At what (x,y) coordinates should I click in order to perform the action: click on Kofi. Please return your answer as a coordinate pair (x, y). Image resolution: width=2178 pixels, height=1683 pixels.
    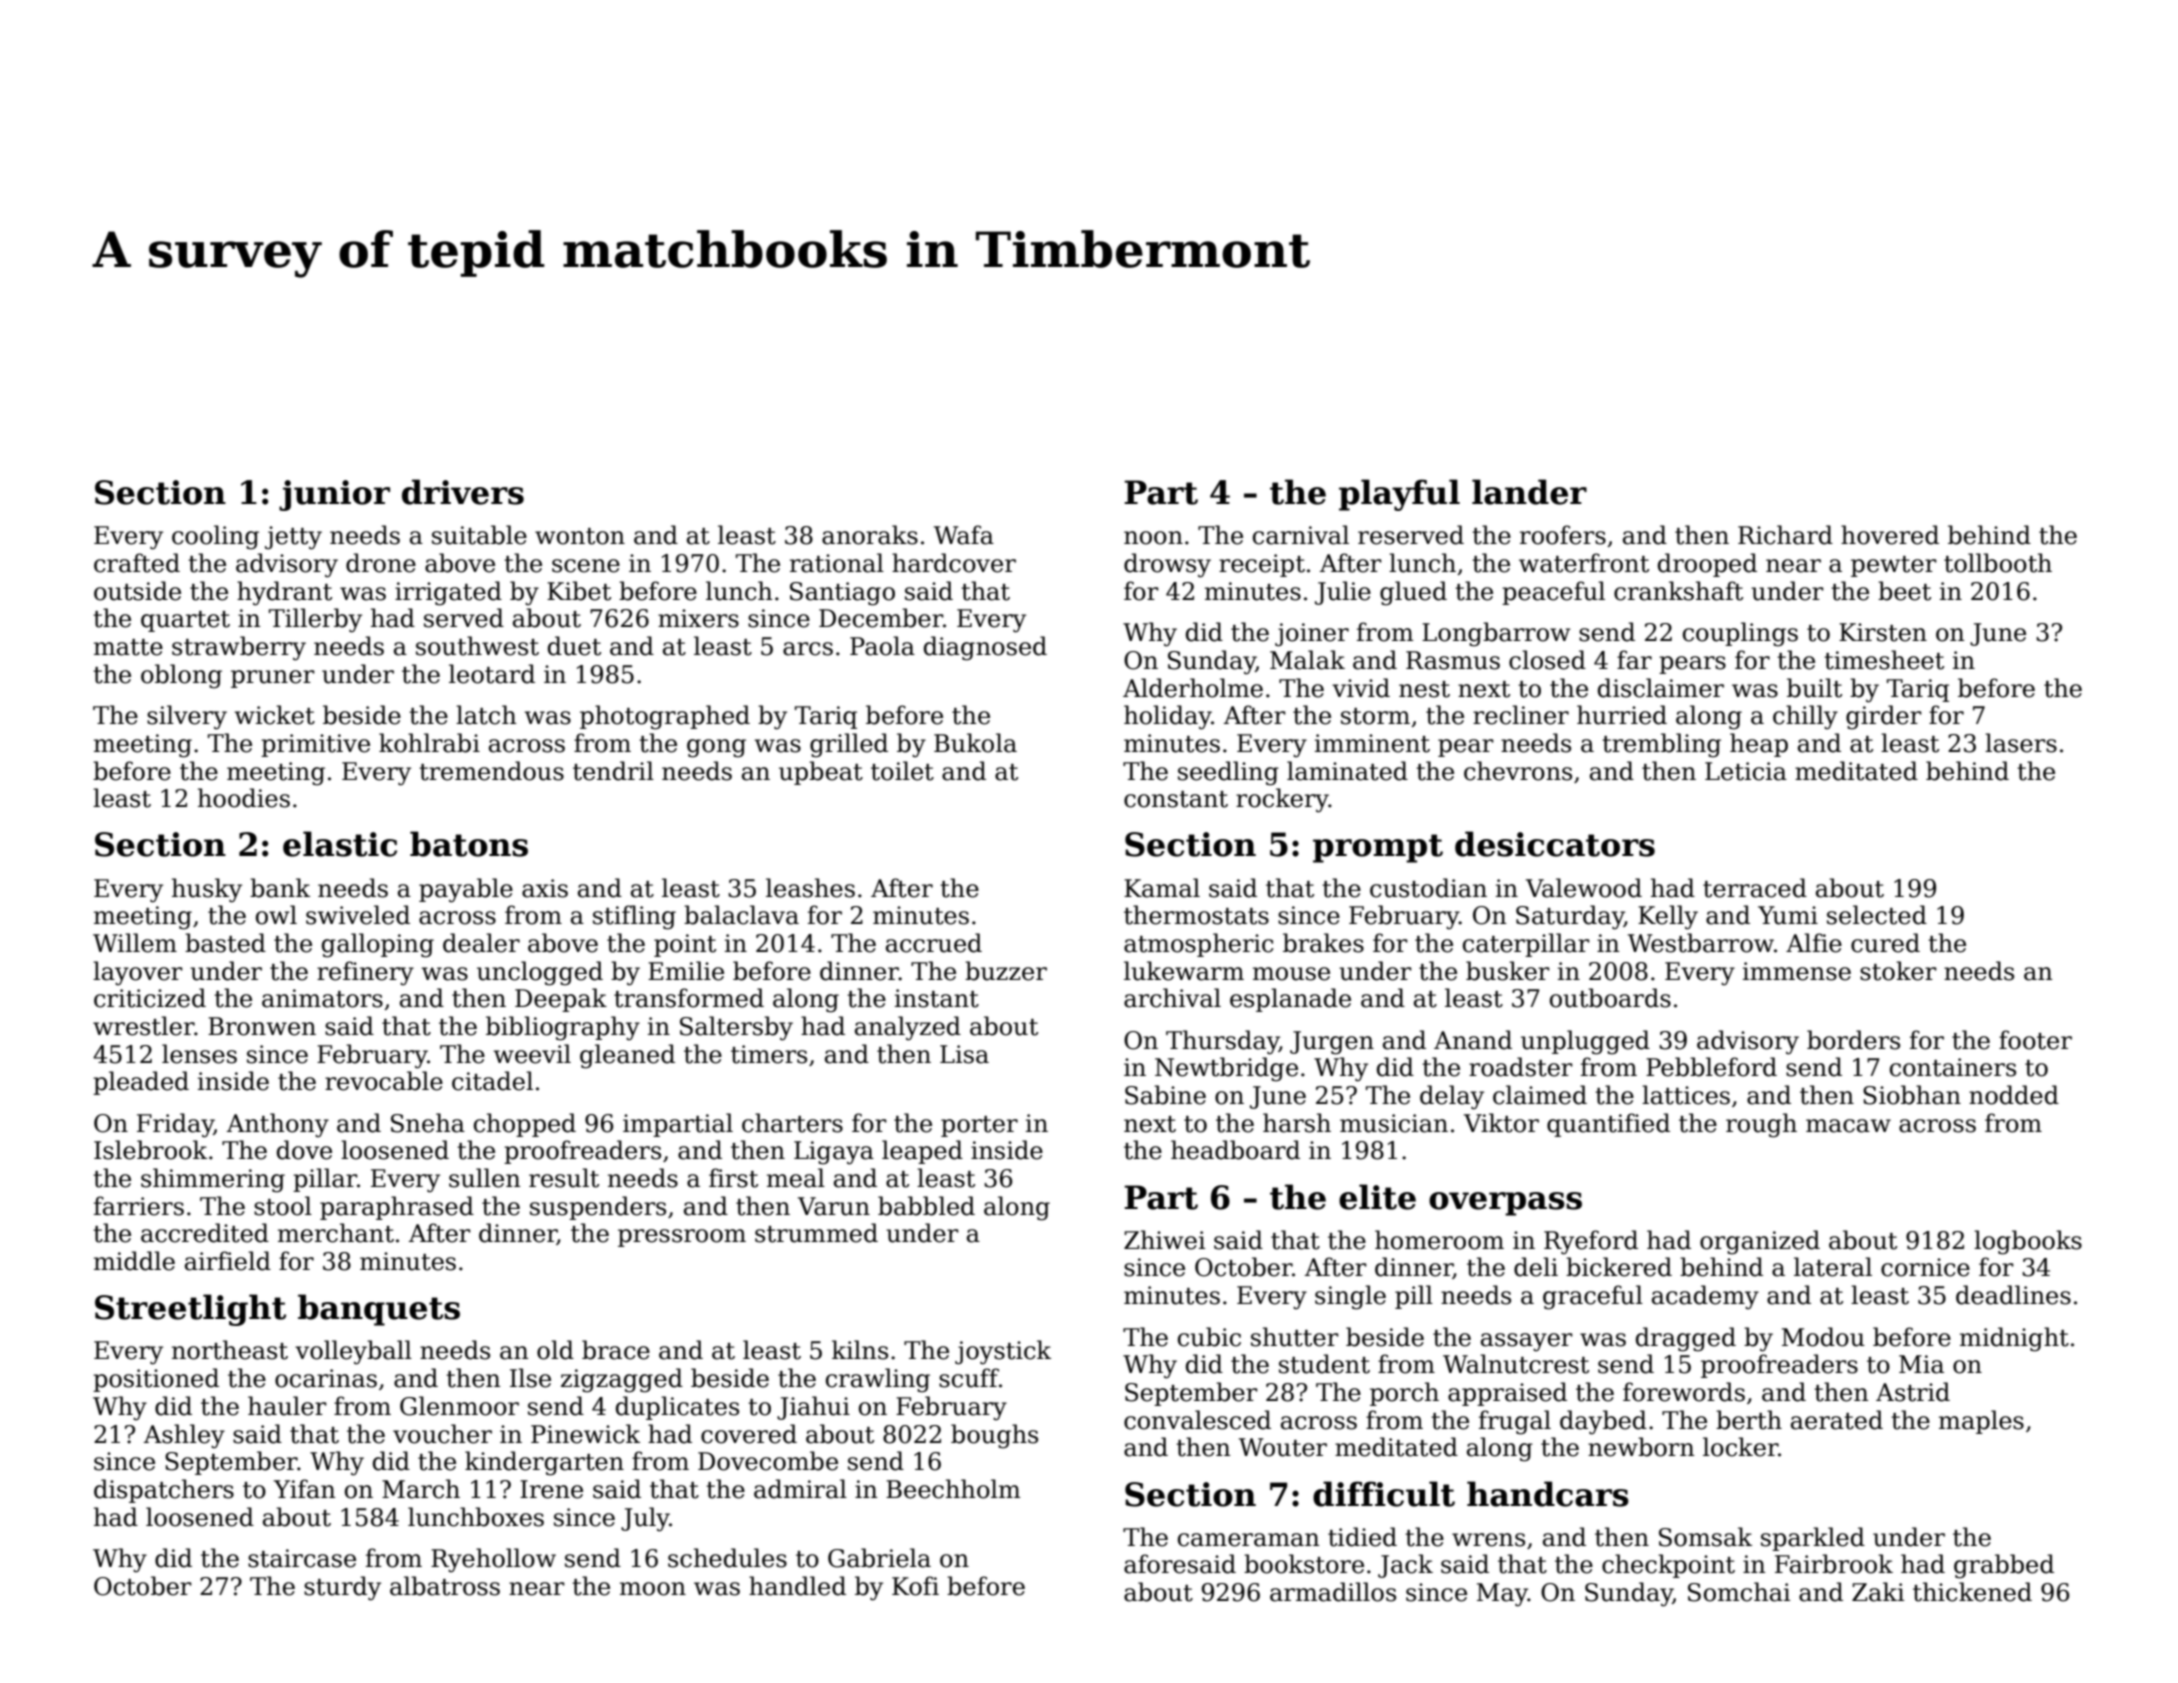
    Looking at the image, I should click on (915, 1586).
